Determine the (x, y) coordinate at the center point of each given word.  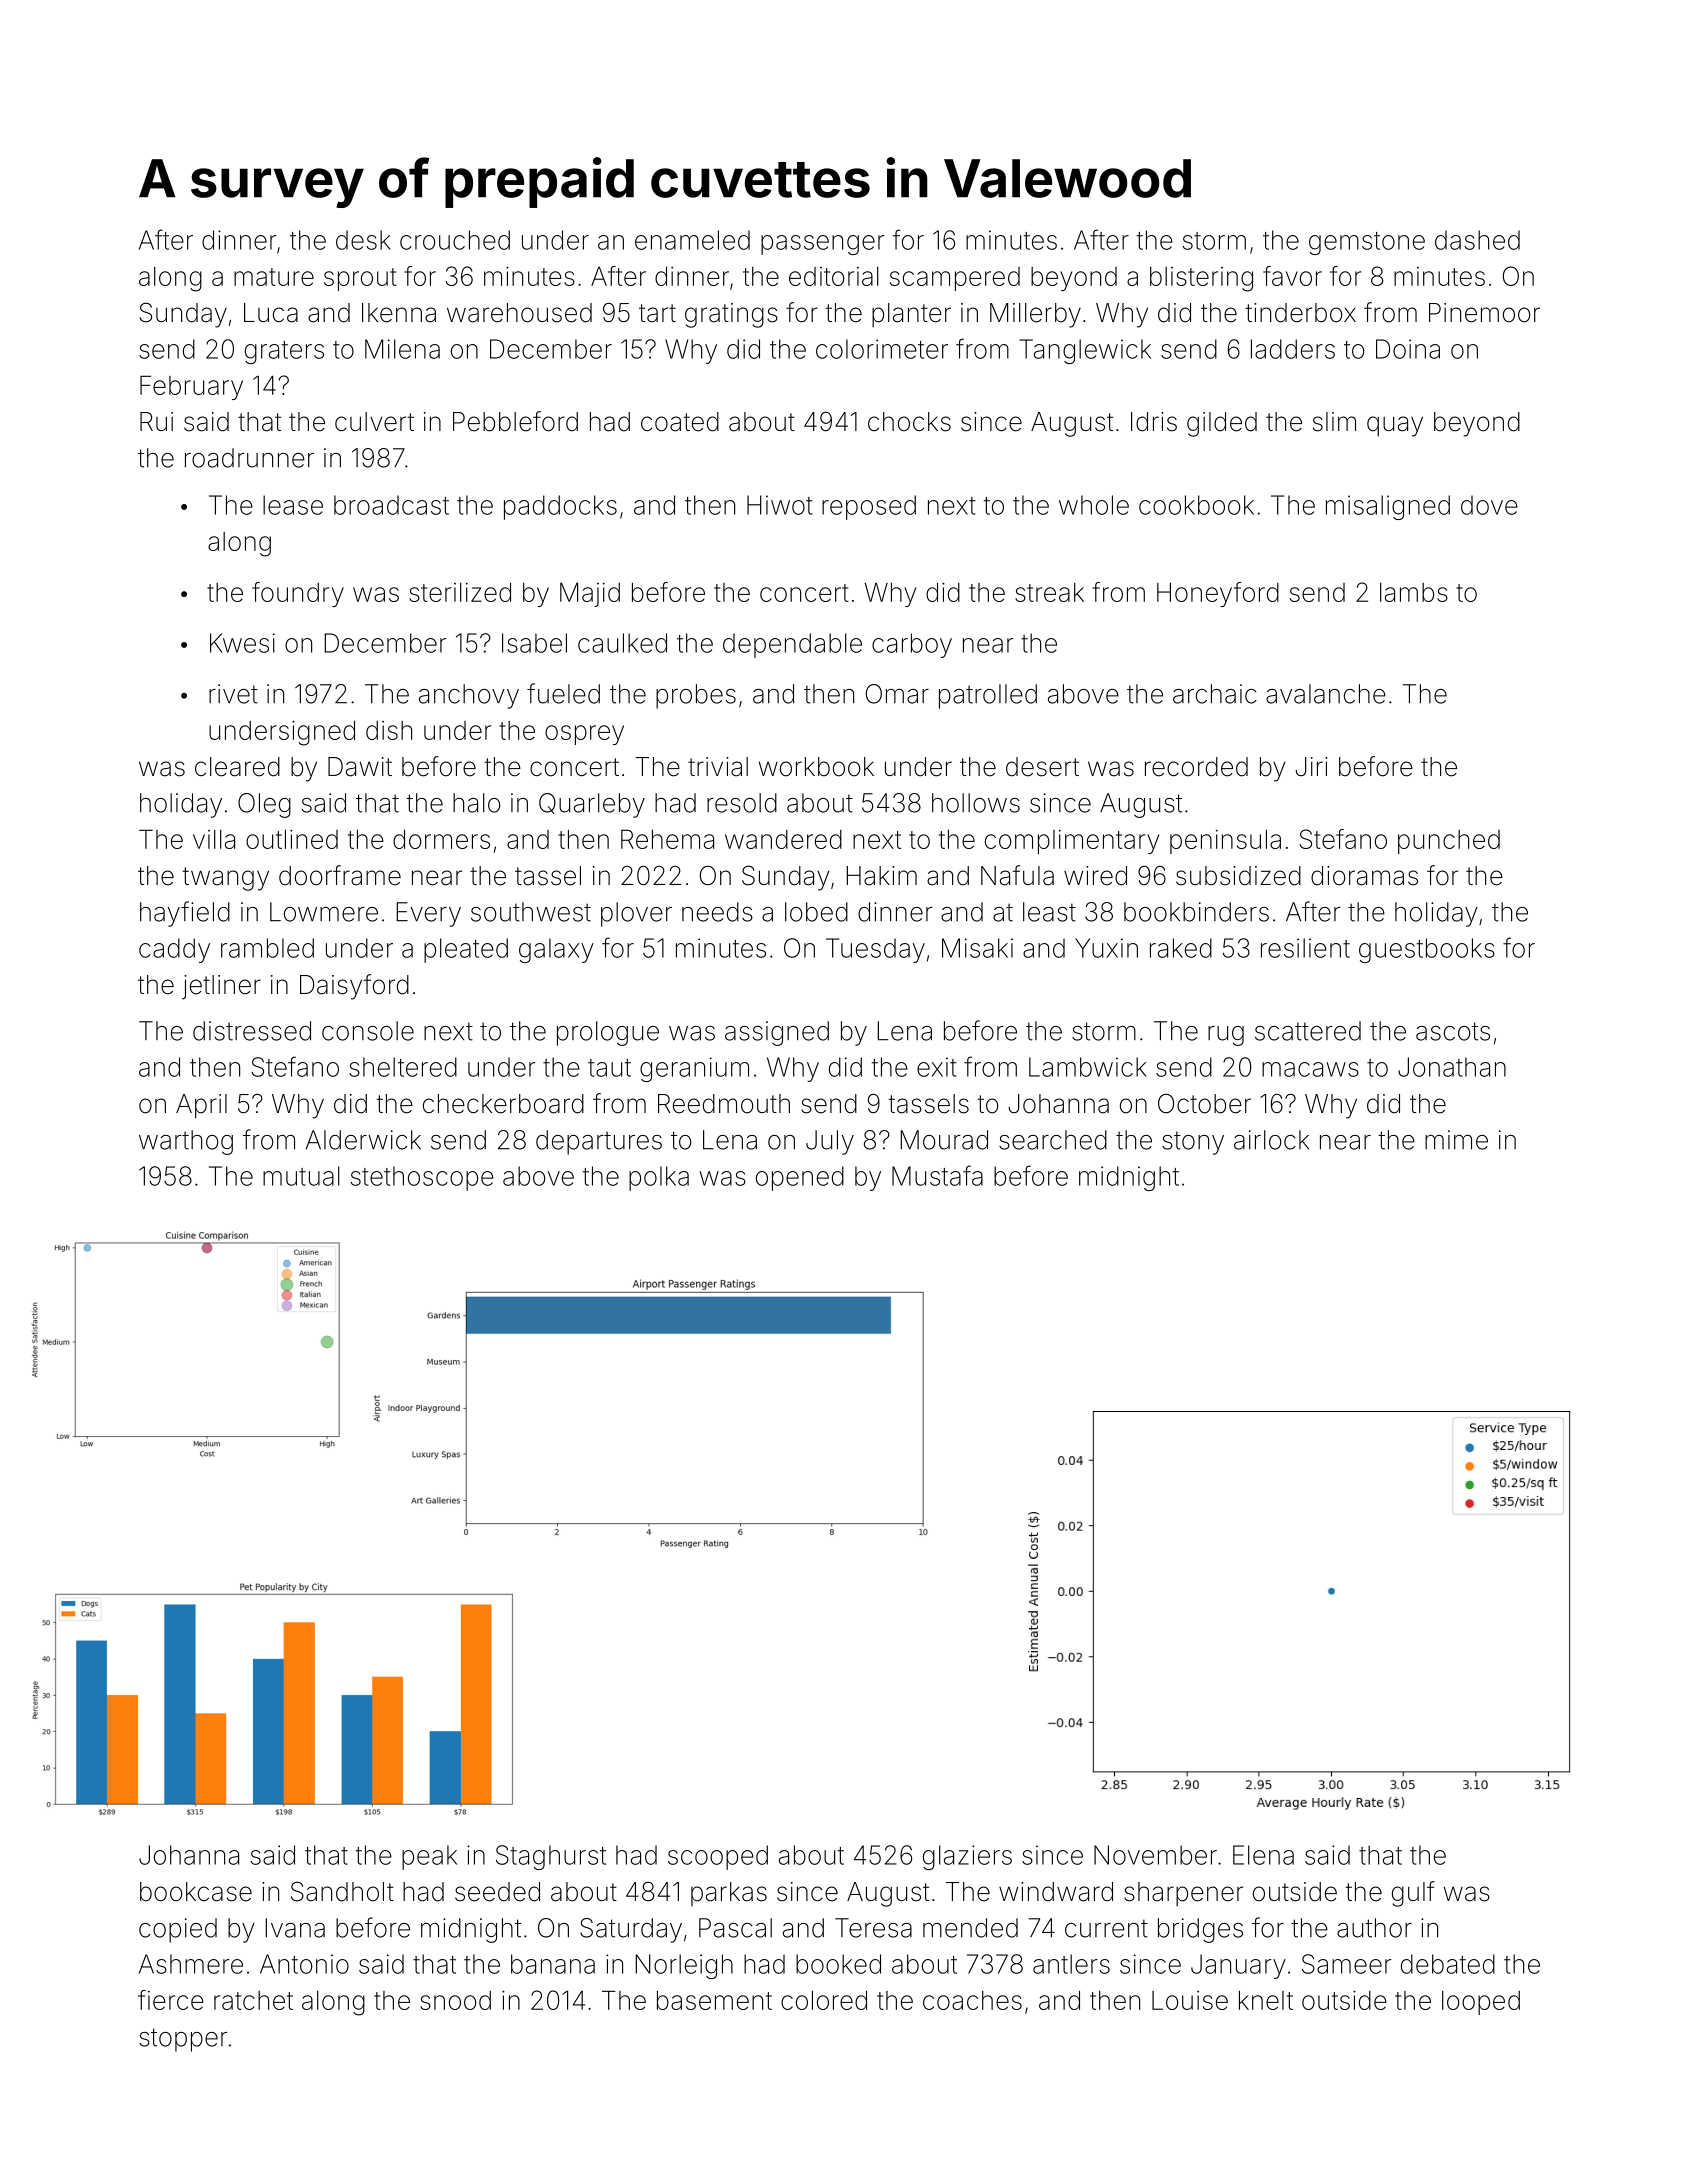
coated (680, 422)
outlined (292, 839)
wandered (783, 839)
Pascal (735, 1928)
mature (274, 277)
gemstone (1367, 243)
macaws (1310, 1069)
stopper (183, 2040)
